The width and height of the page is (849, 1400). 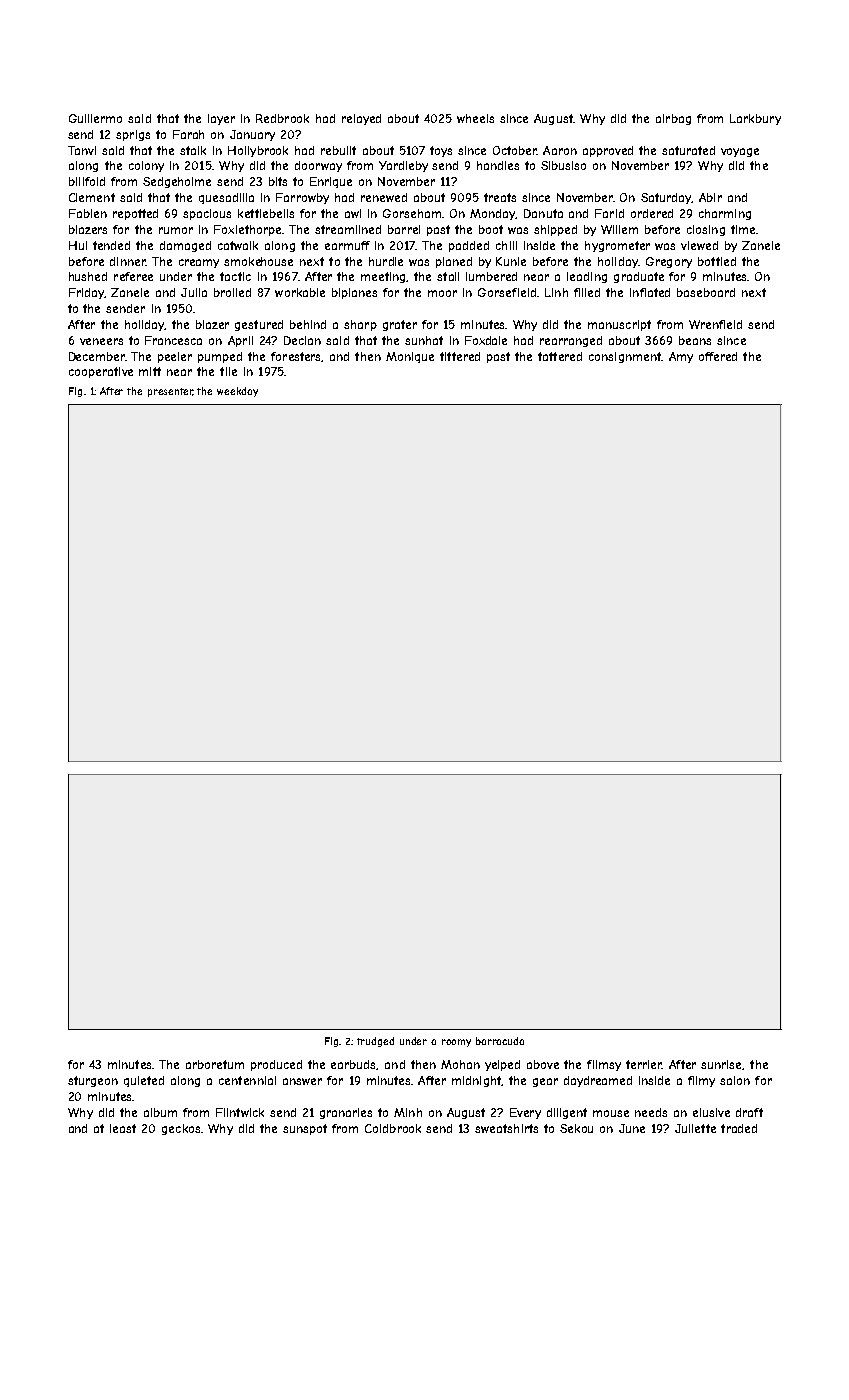 What do you see at coordinates (193, 150) in the page?
I see `stalk` at bounding box center [193, 150].
